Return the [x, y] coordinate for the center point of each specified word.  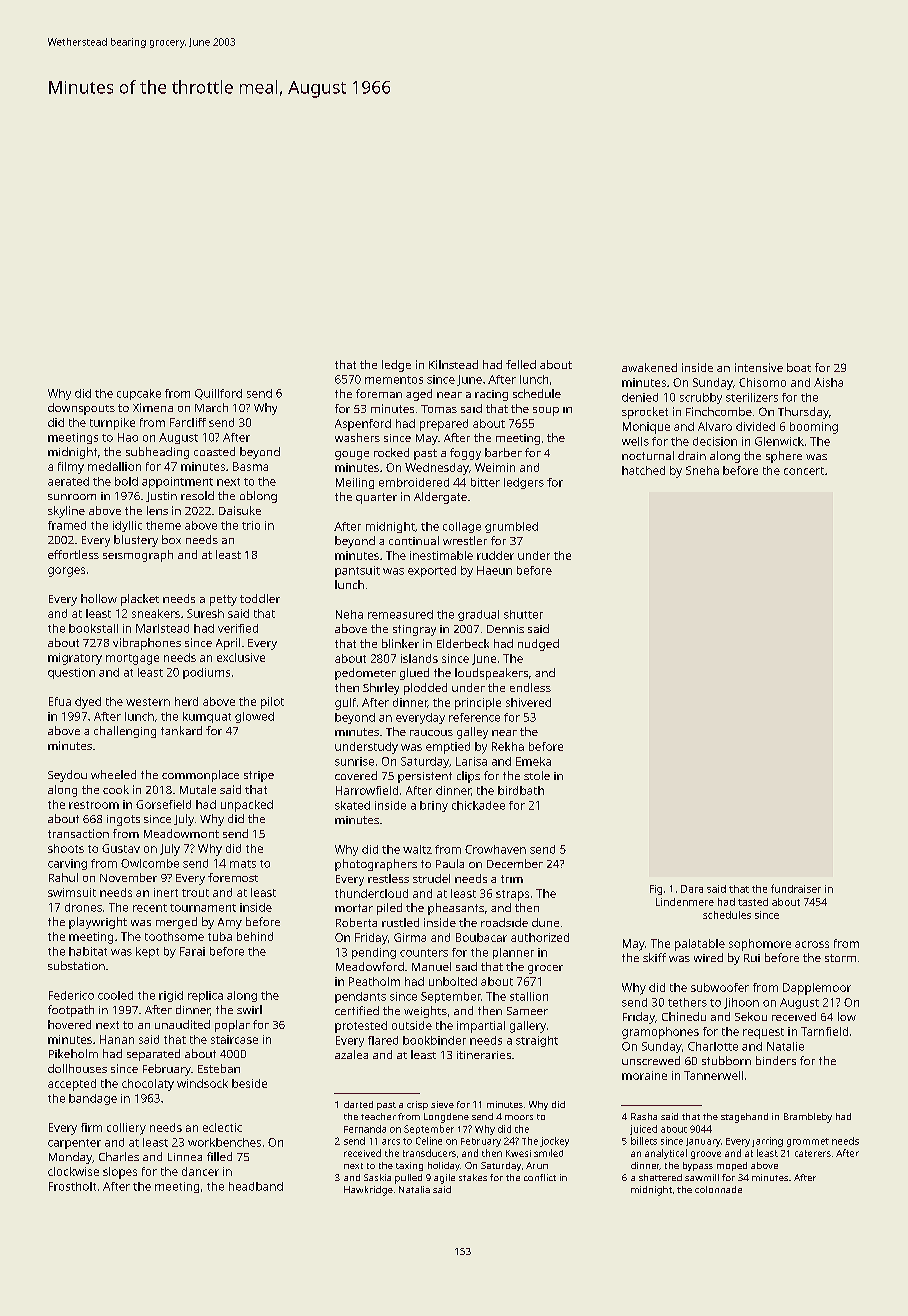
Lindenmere [685, 902]
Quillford [218, 394]
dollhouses [77, 1068]
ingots [123, 820]
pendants [360, 997]
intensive [759, 367]
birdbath [521, 790]
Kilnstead [453, 364]
